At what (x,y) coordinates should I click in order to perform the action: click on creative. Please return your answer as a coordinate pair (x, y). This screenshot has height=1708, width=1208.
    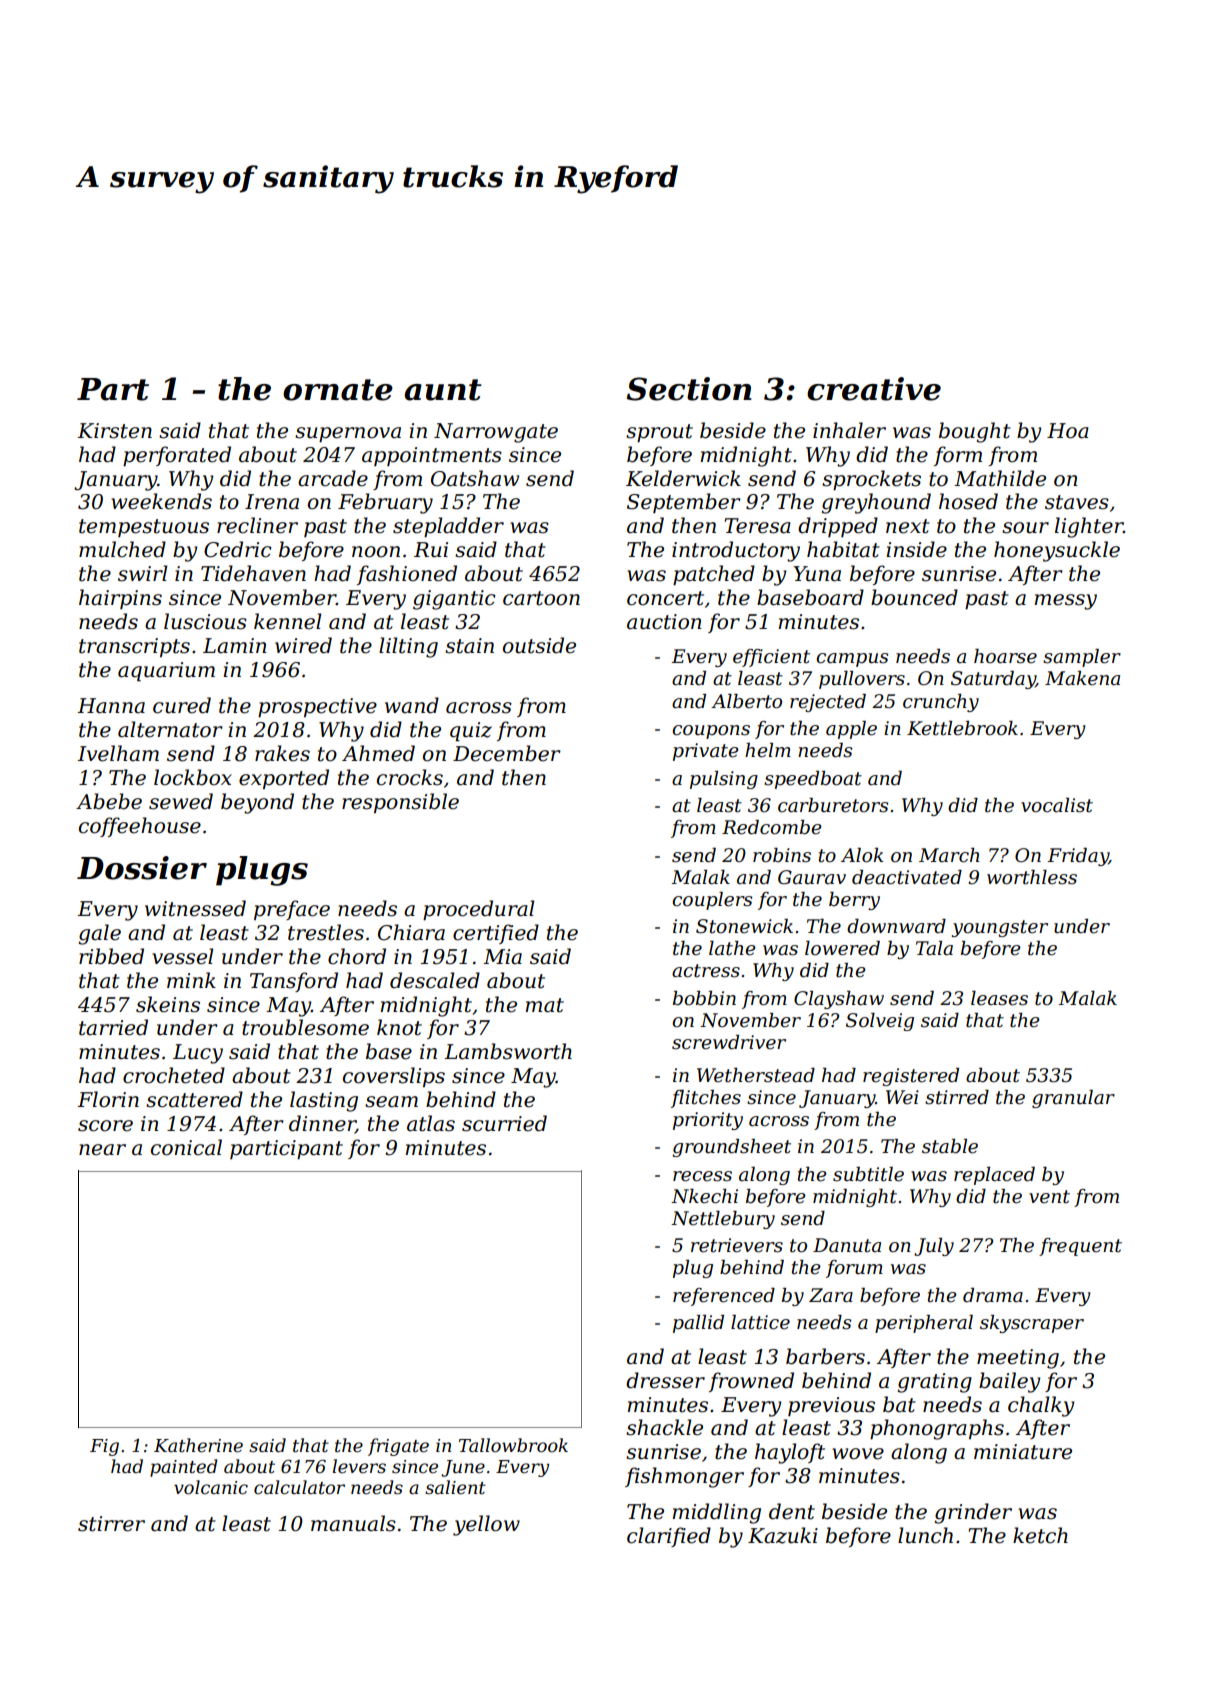
    Looking at the image, I should click on (874, 389).
